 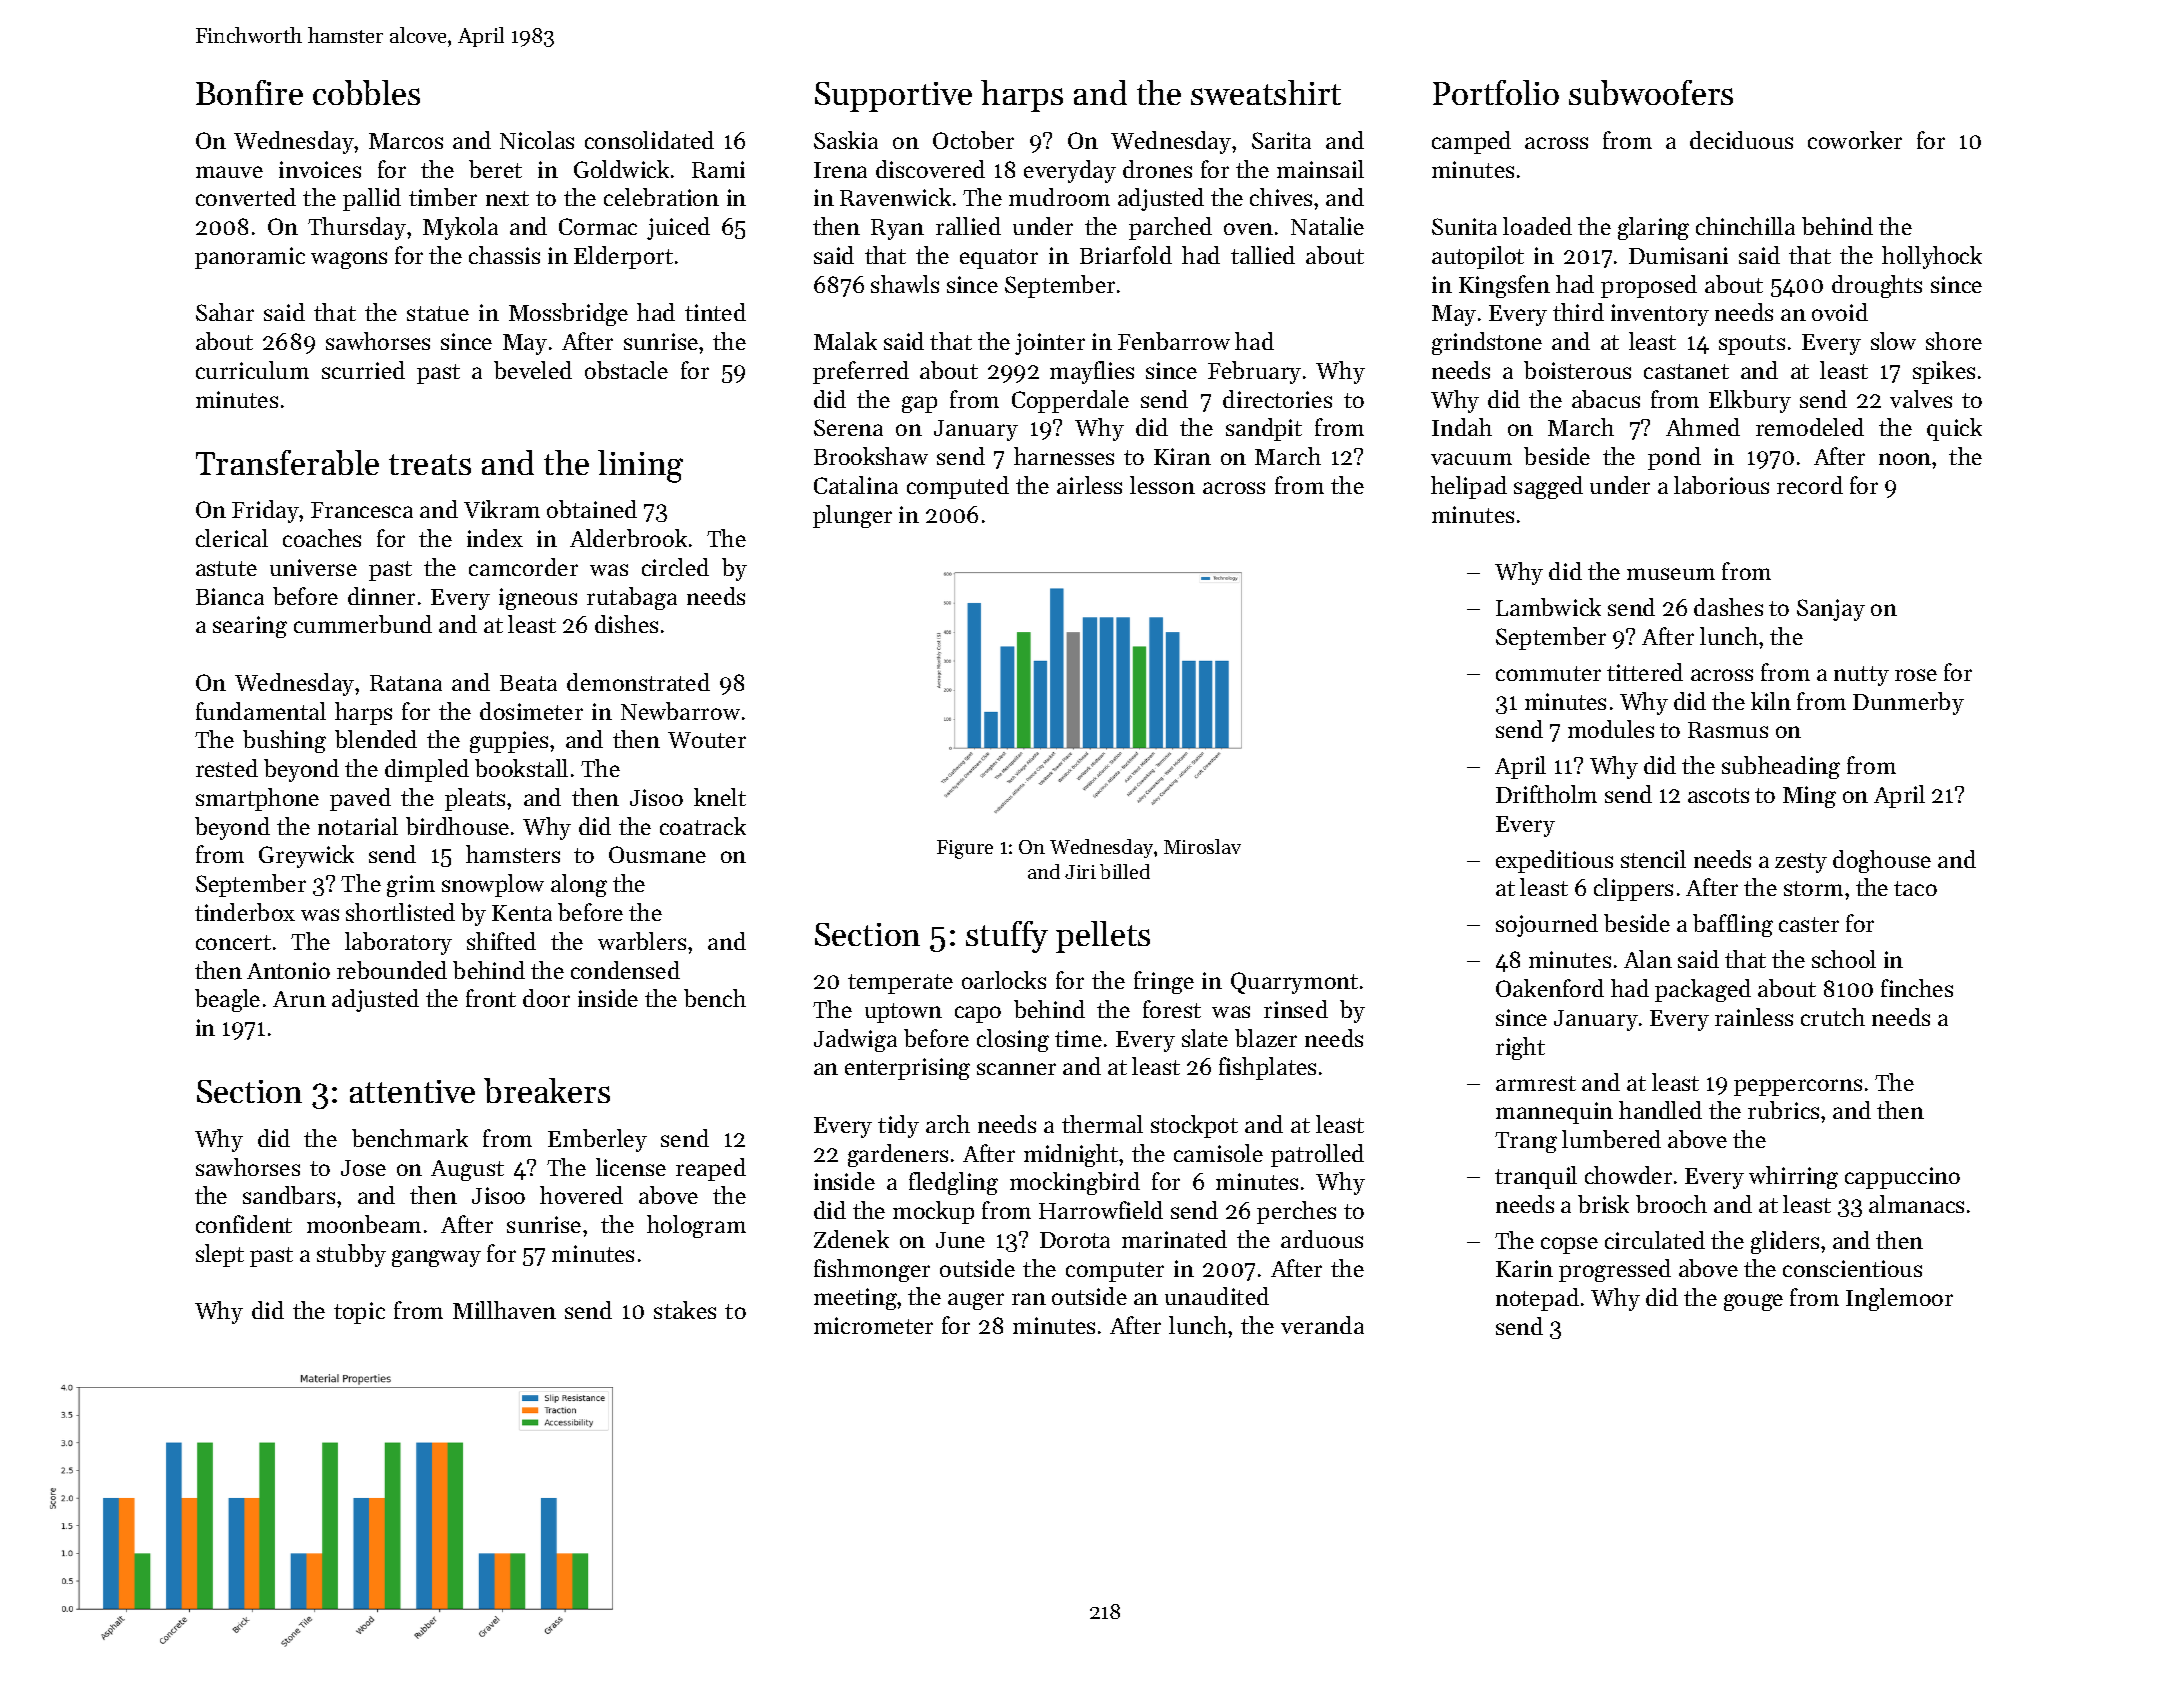 What do you see at coordinates (1671, 574) in the document?
I see `museum` at bounding box center [1671, 574].
